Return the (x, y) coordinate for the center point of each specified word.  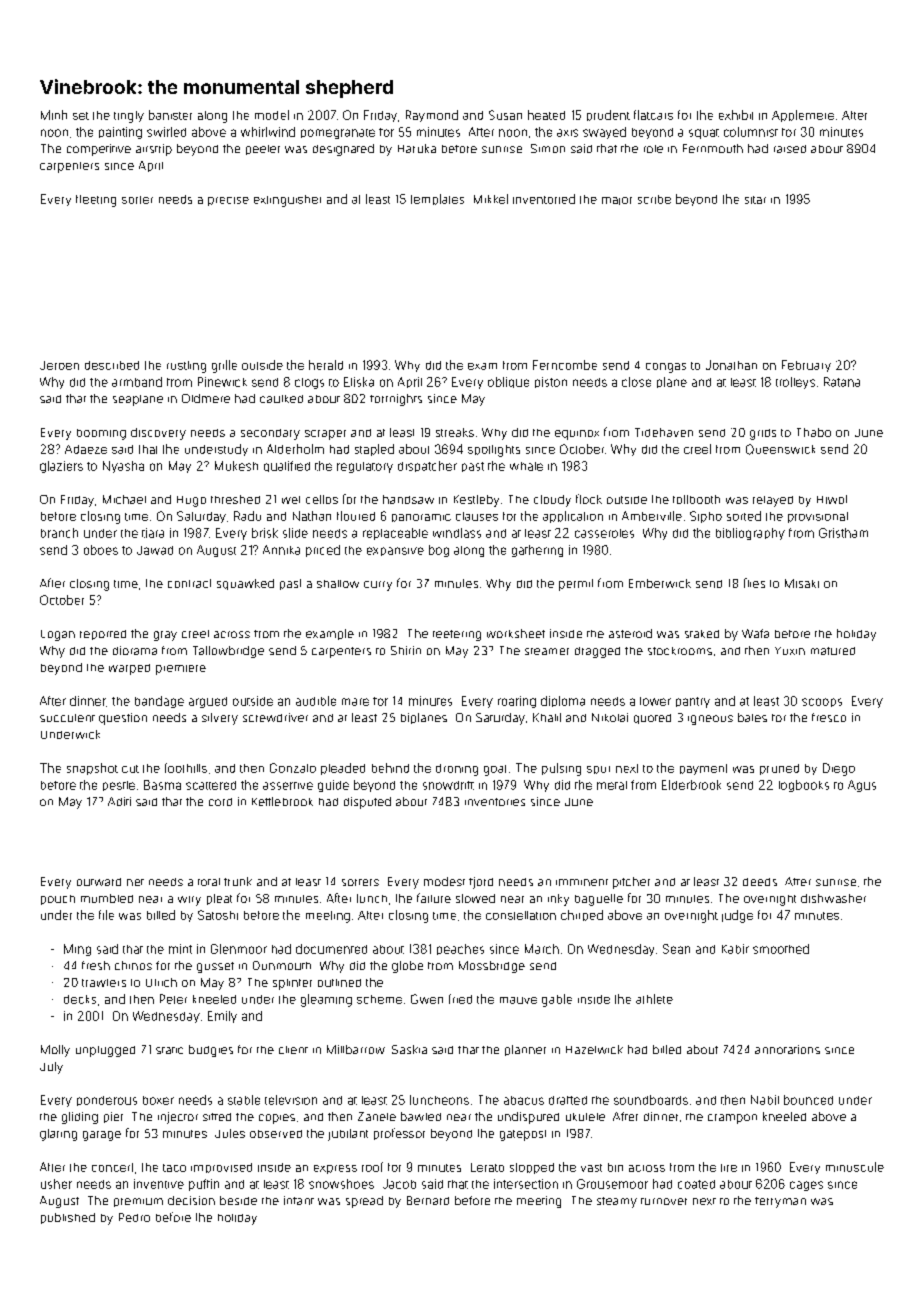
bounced (808, 1100)
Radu (247, 516)
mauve (518, 1000)
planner (525, 1050)
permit (576, 585)
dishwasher (833, 898)
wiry (189, 901)
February (806, 366)
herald (326, 365)
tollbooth (696, 499)
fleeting (96, 201)
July (51, 1068)
